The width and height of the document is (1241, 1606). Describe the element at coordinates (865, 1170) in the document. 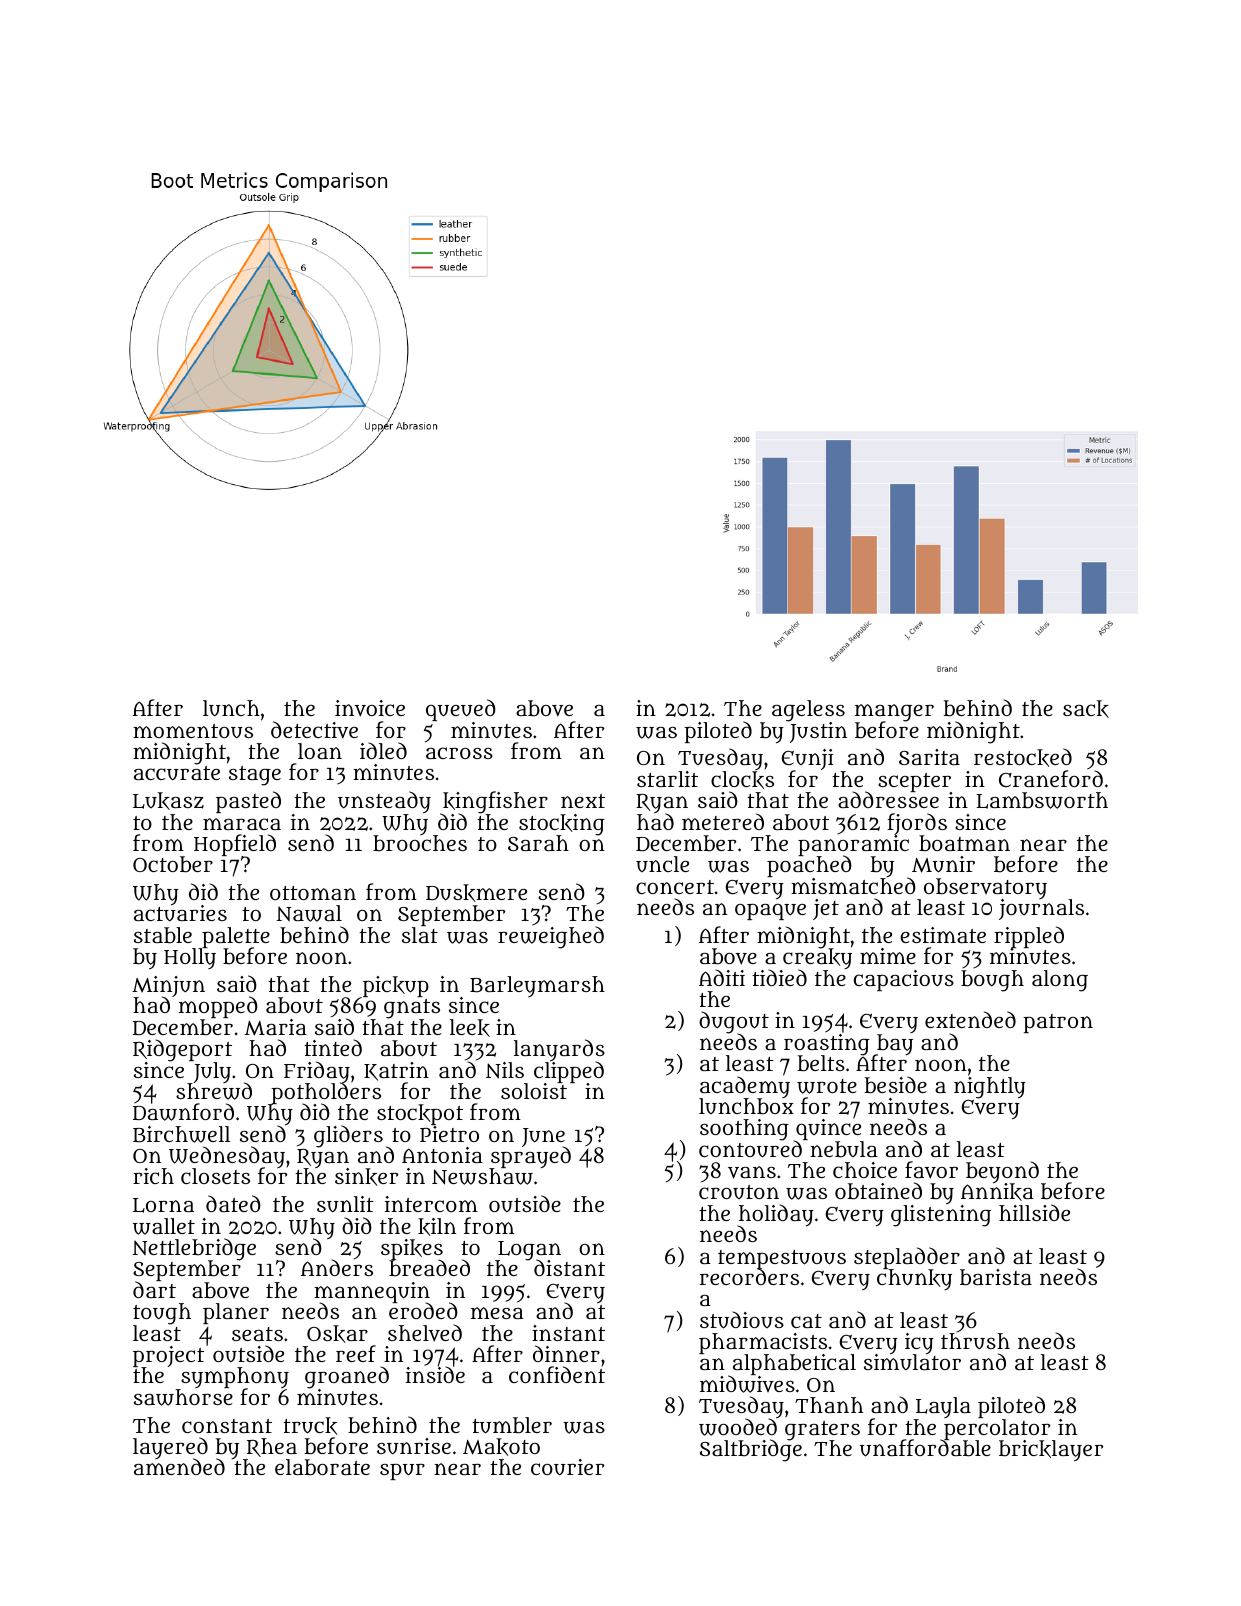

I see `choice` at that location.
